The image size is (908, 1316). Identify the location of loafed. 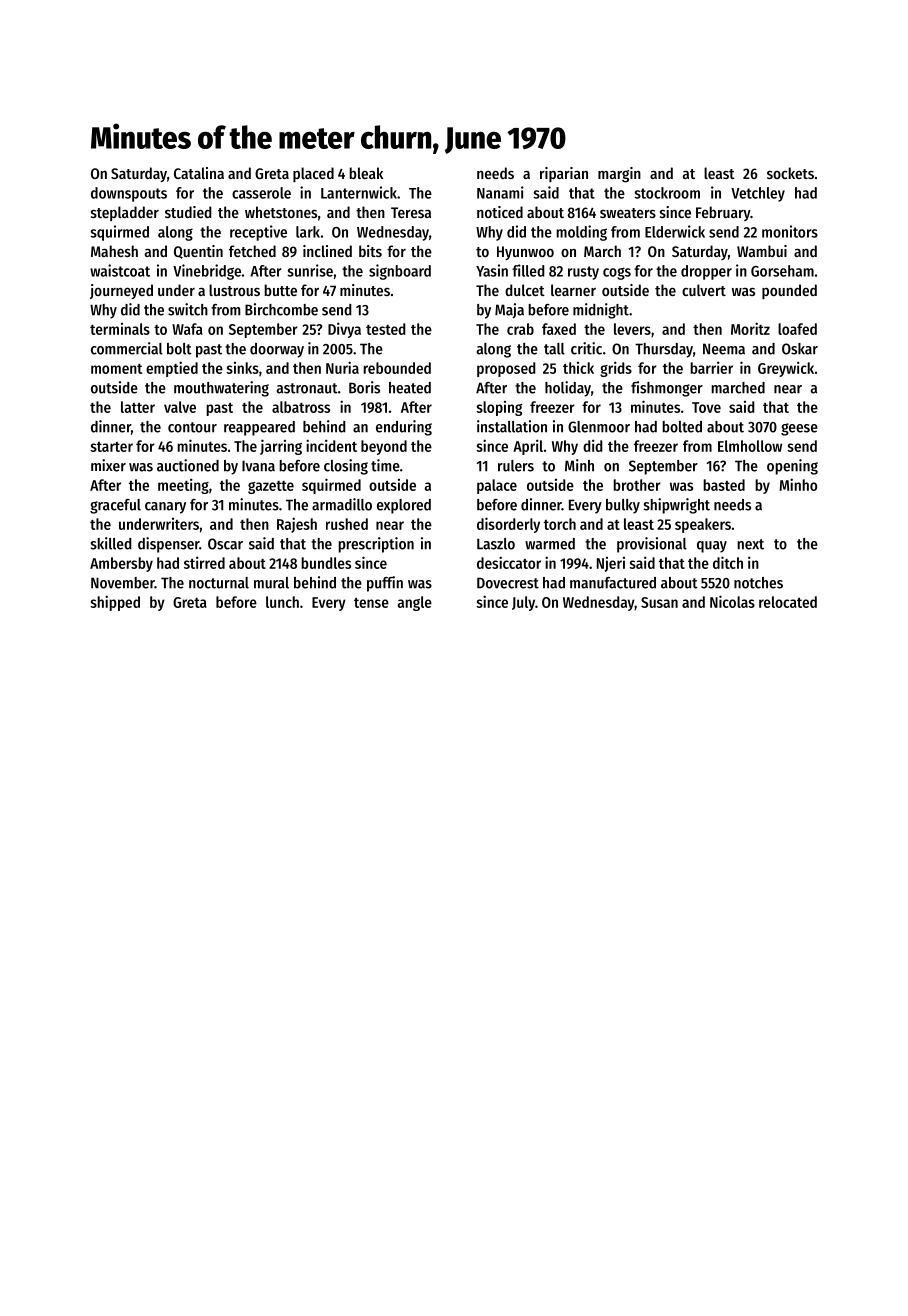
(797, 329).
